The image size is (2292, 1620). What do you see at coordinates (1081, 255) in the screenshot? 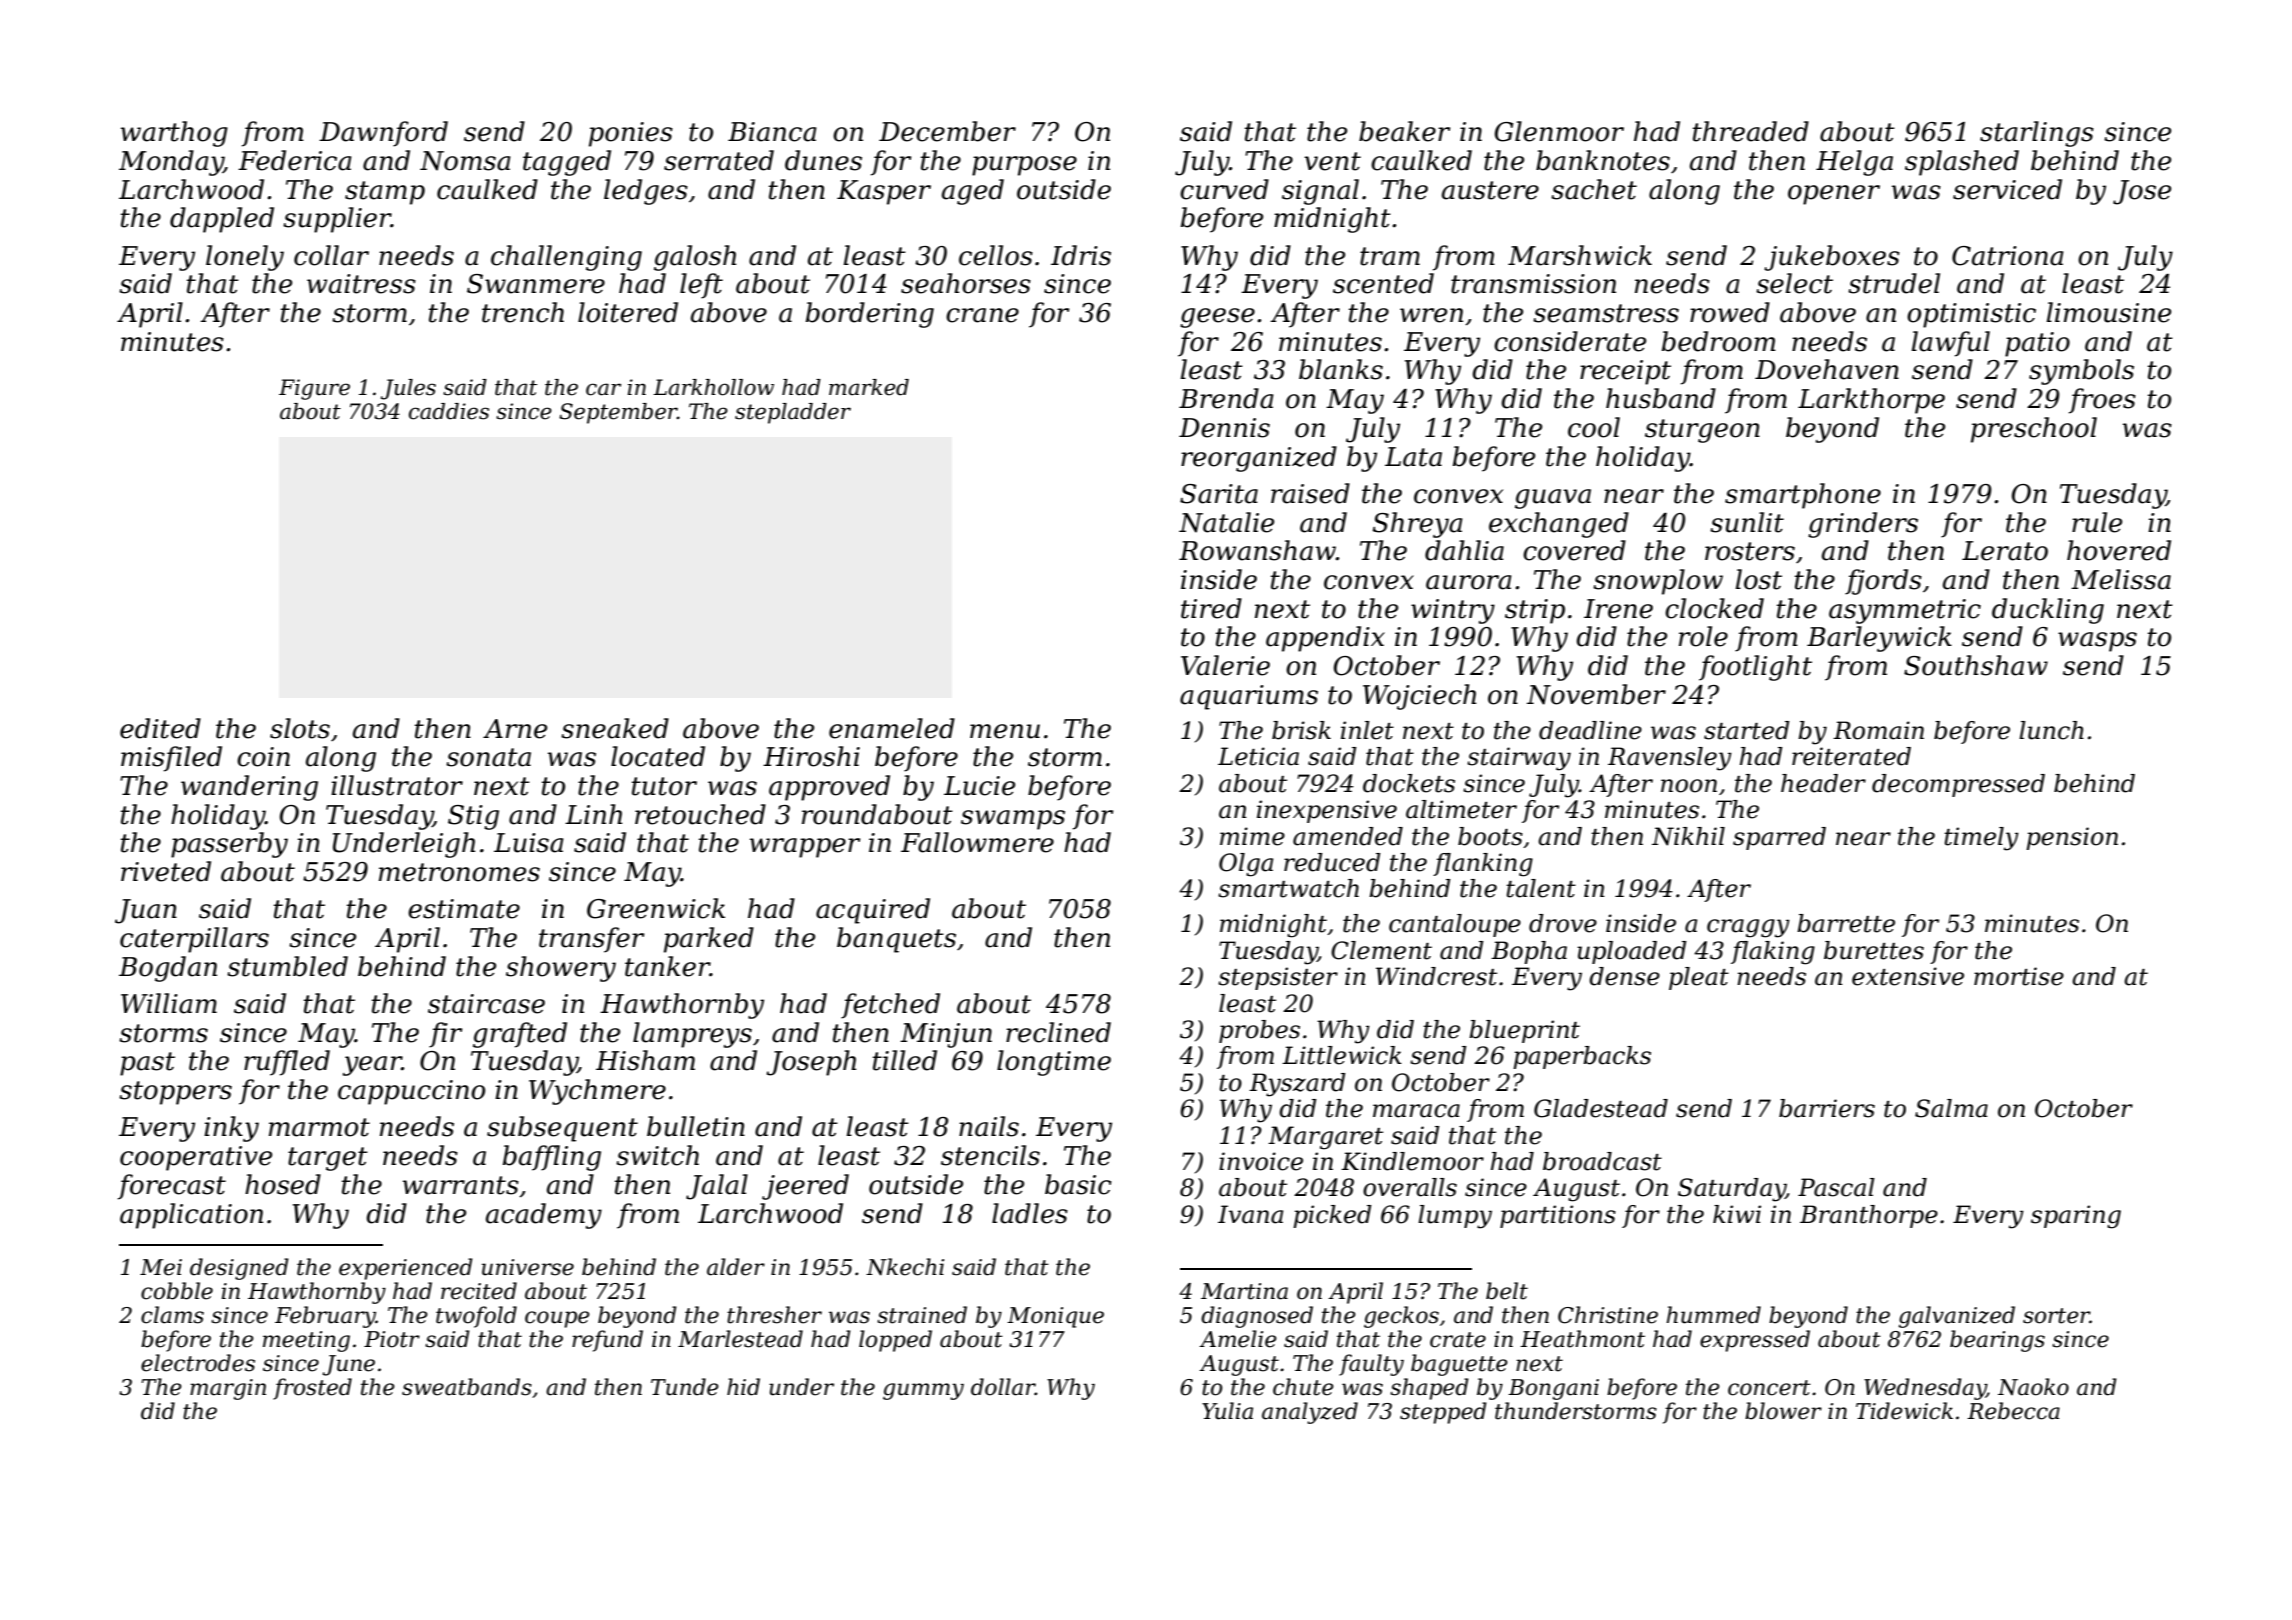
I see `Idris` at bounding box center [1081, 255].
